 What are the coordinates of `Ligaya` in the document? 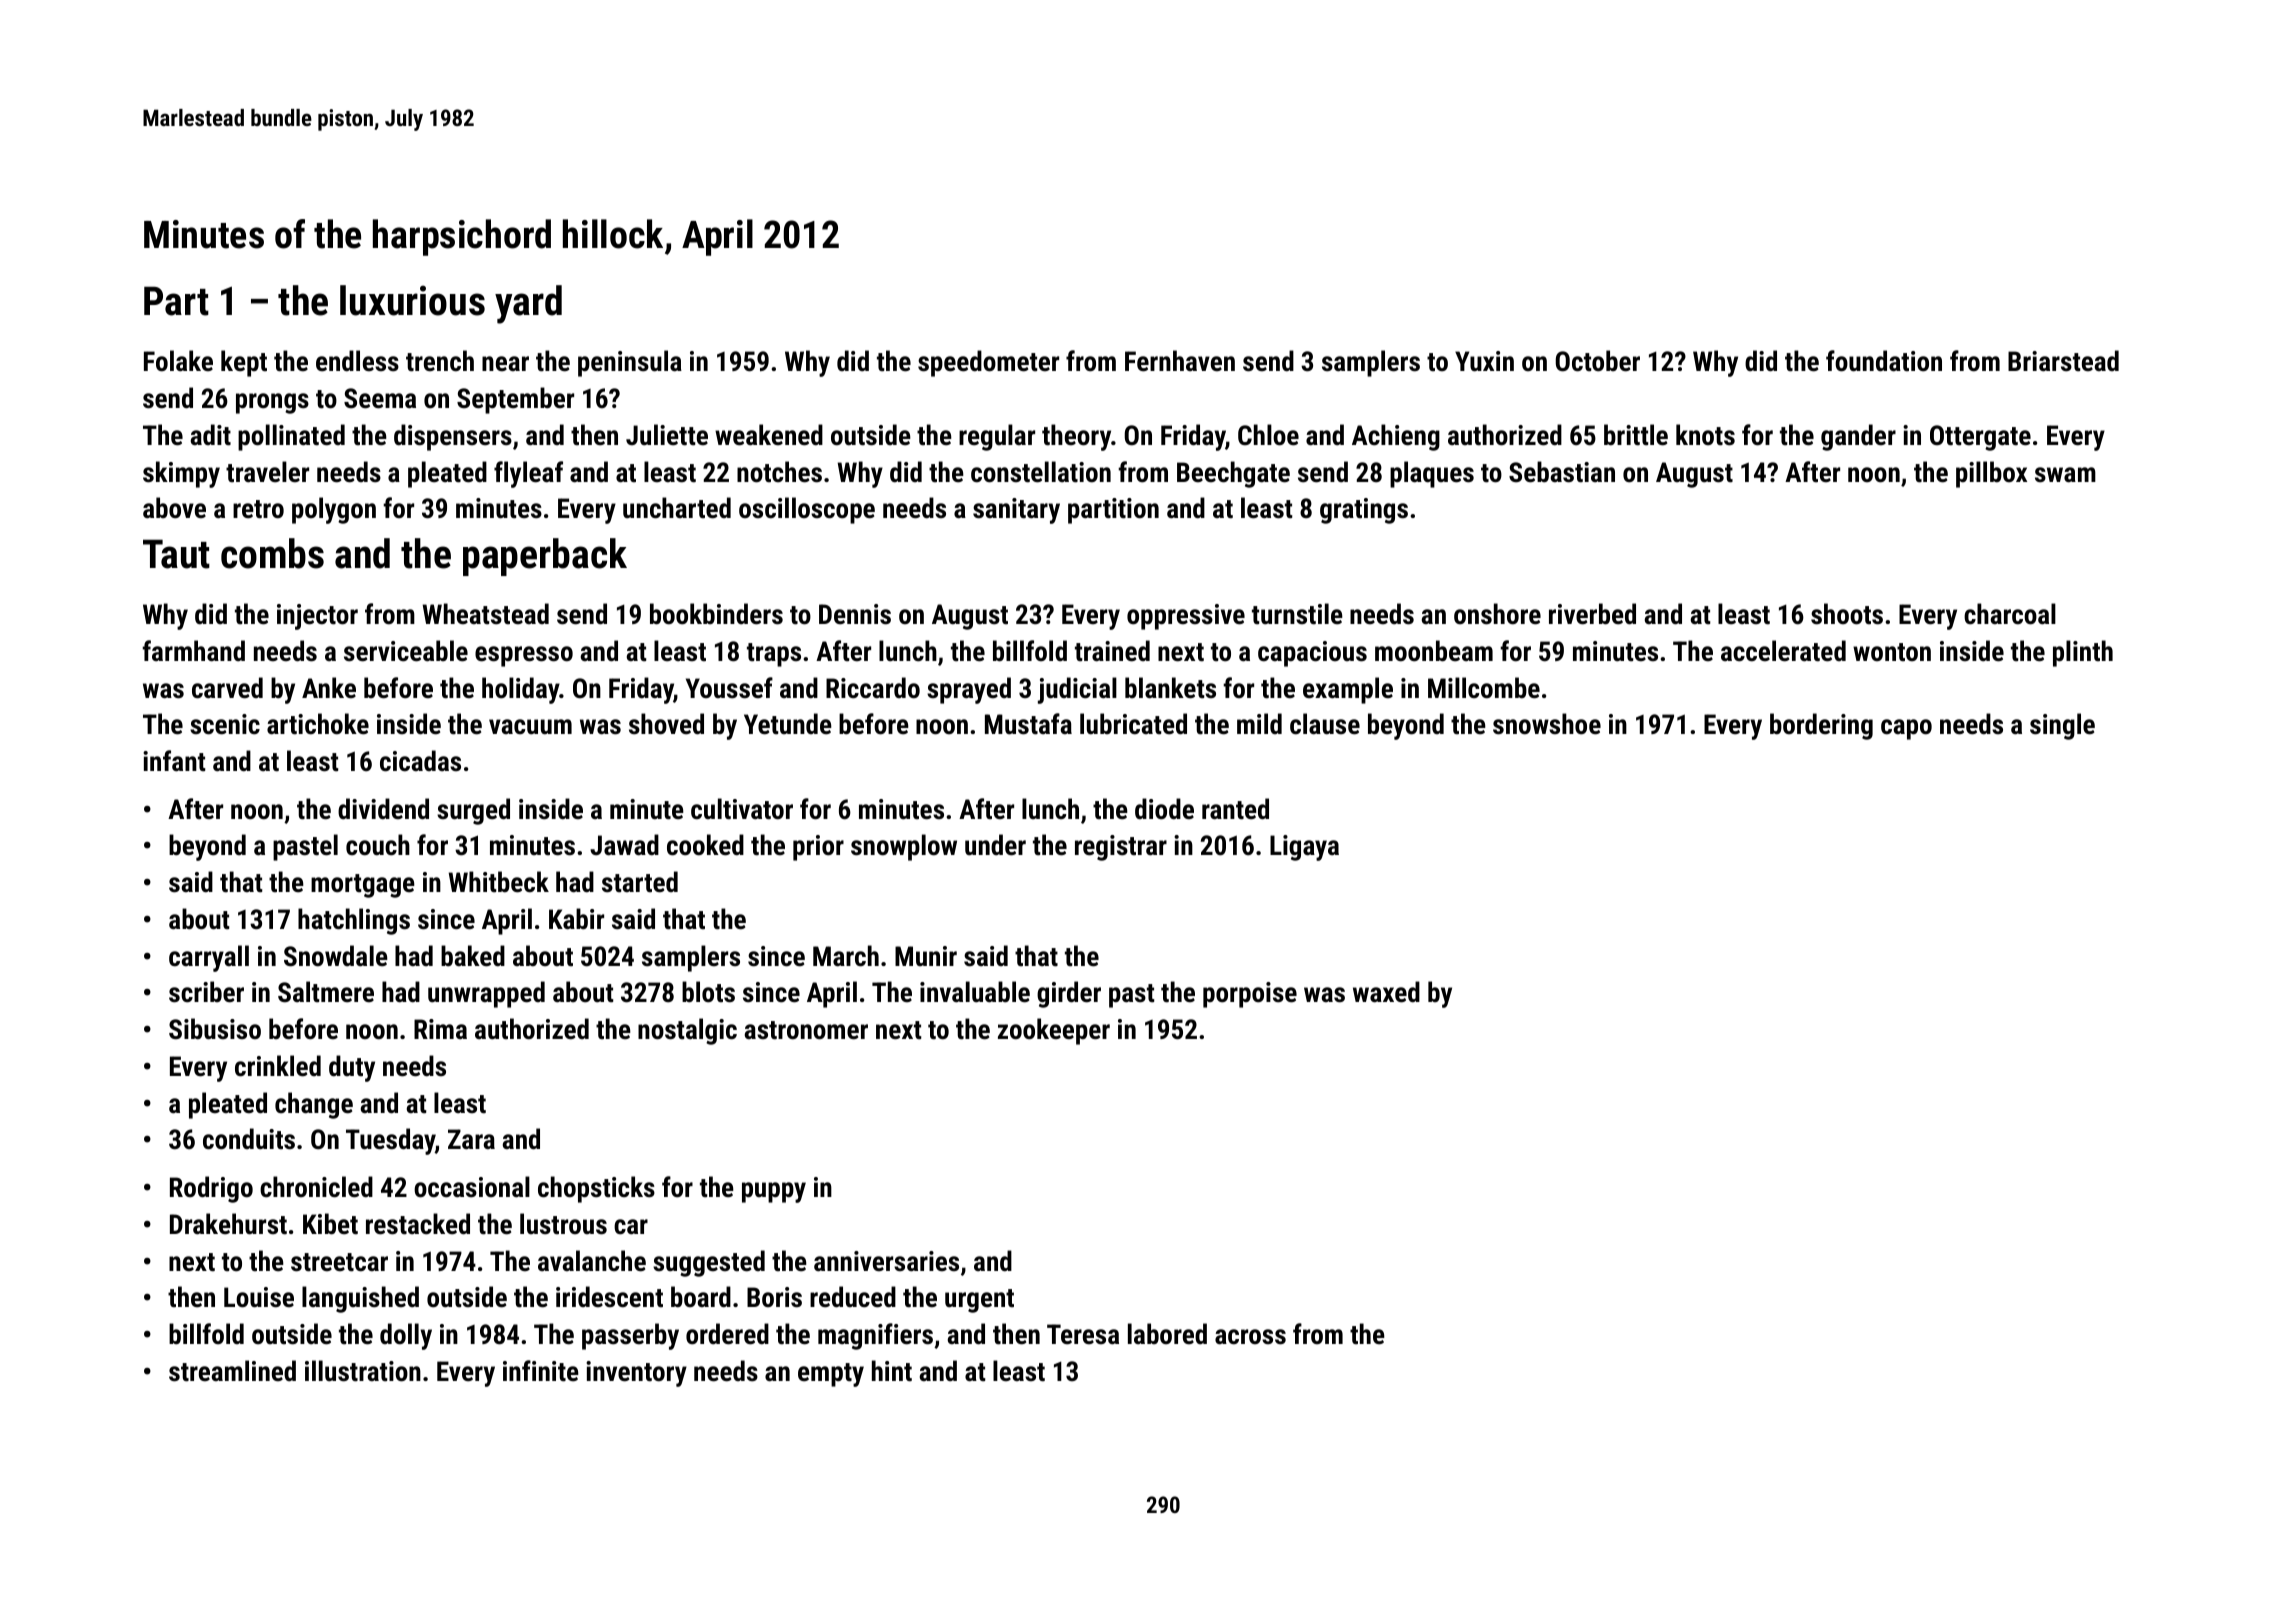 It's located at (1304, 848).
